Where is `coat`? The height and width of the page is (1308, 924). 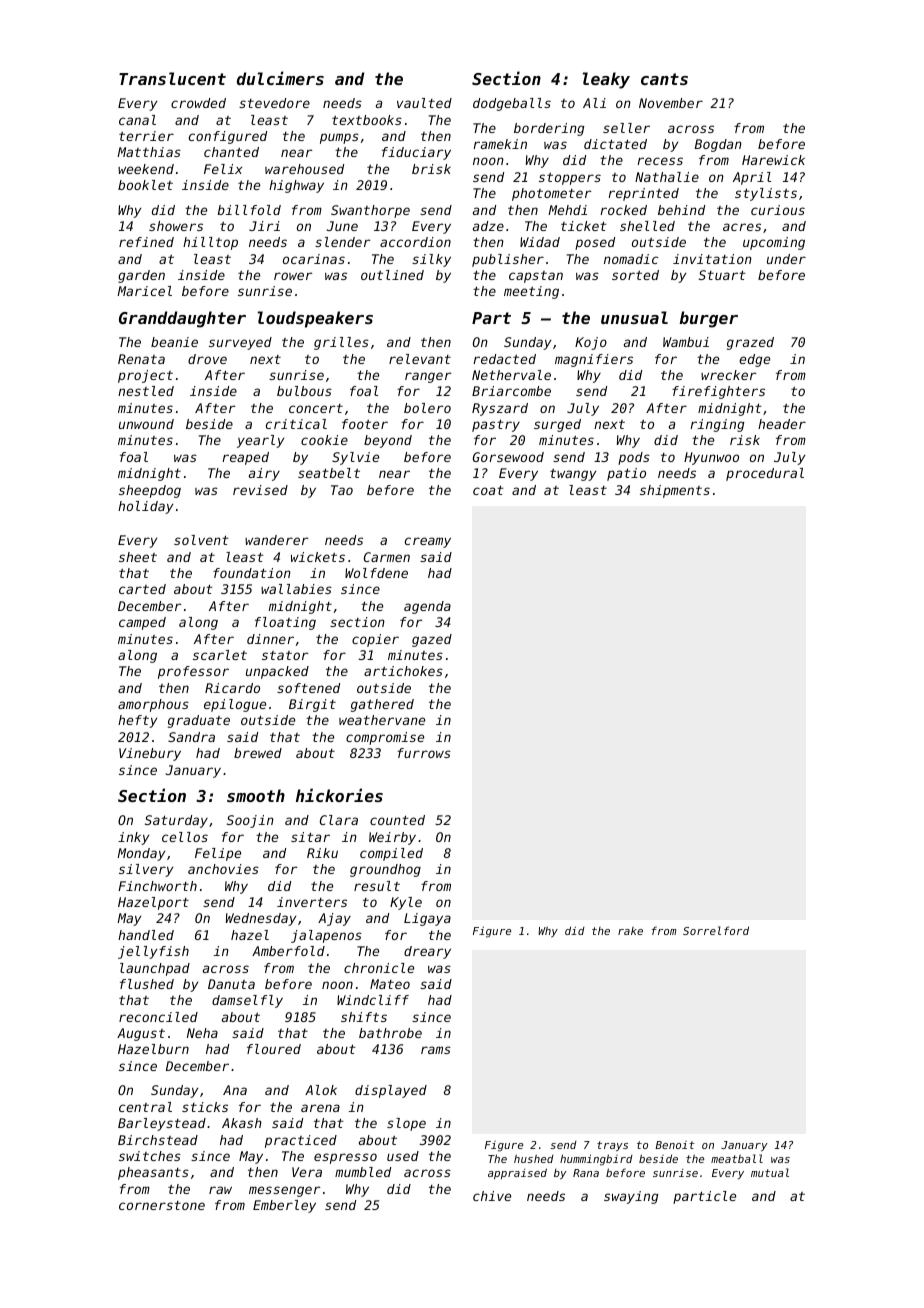
coat is located at coordinates (488, 490).
